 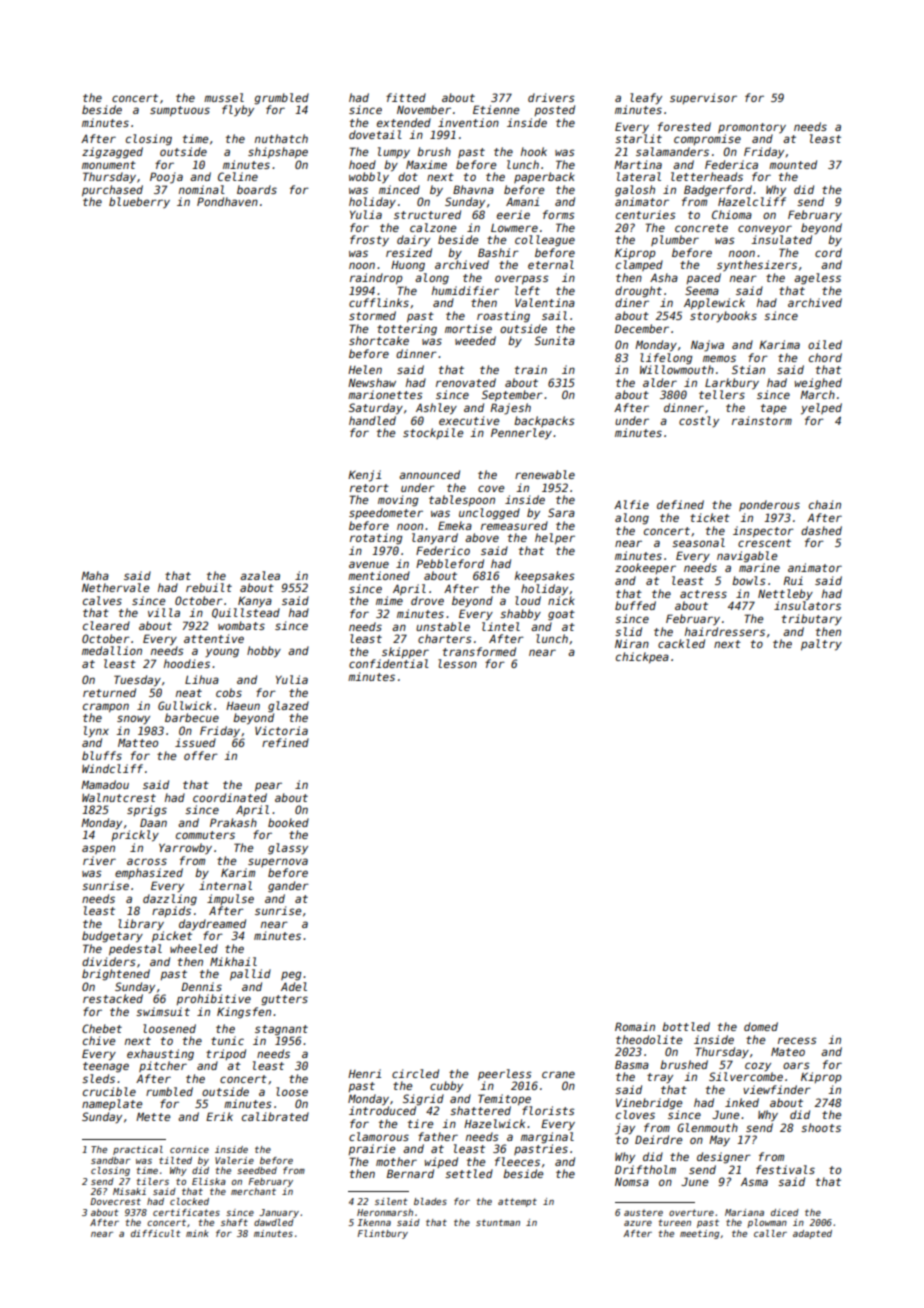 I want to click on Helen, so click(x=365, y=369).
